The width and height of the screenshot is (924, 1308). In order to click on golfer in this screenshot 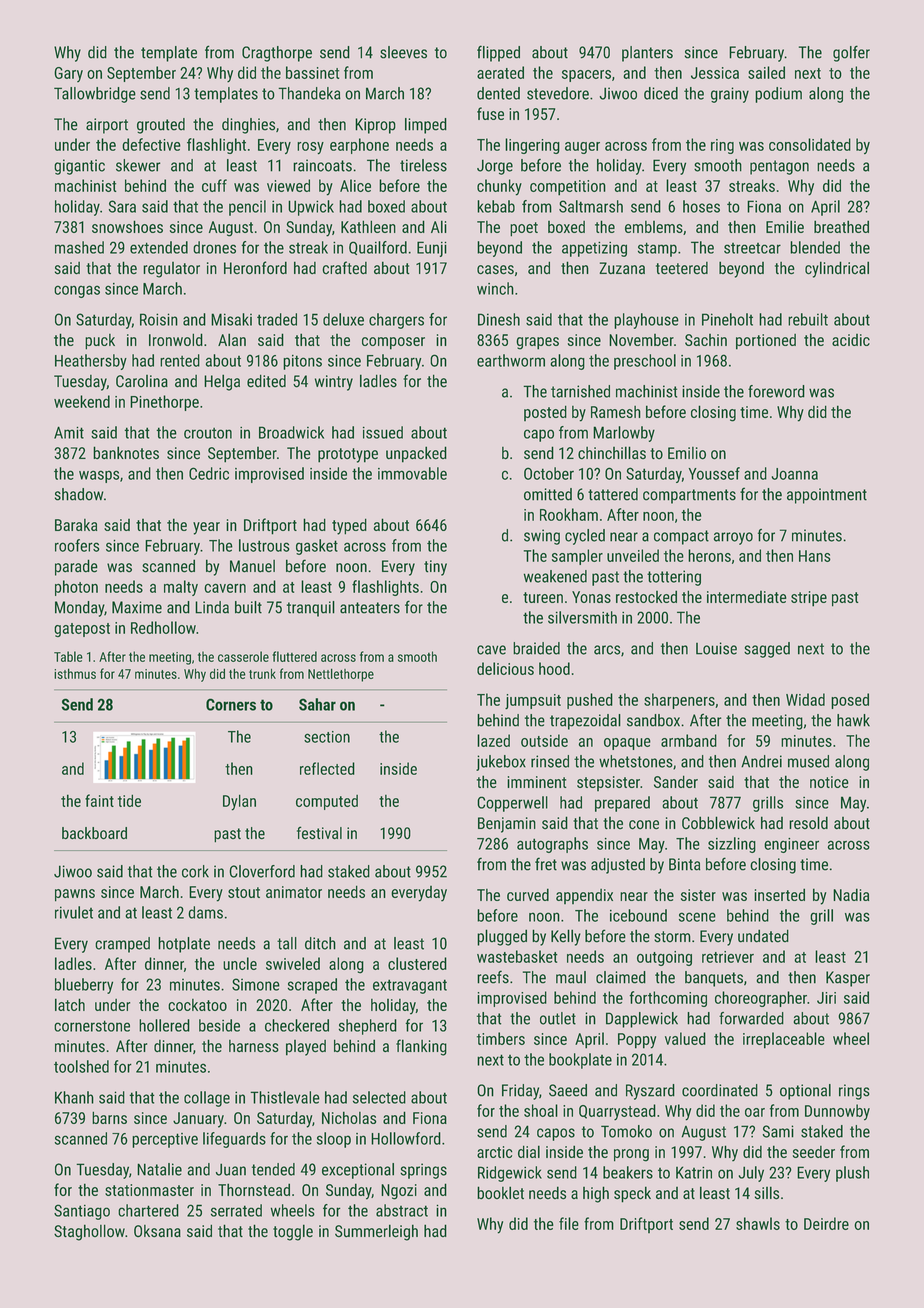, I will do `click(851, 53)`.
